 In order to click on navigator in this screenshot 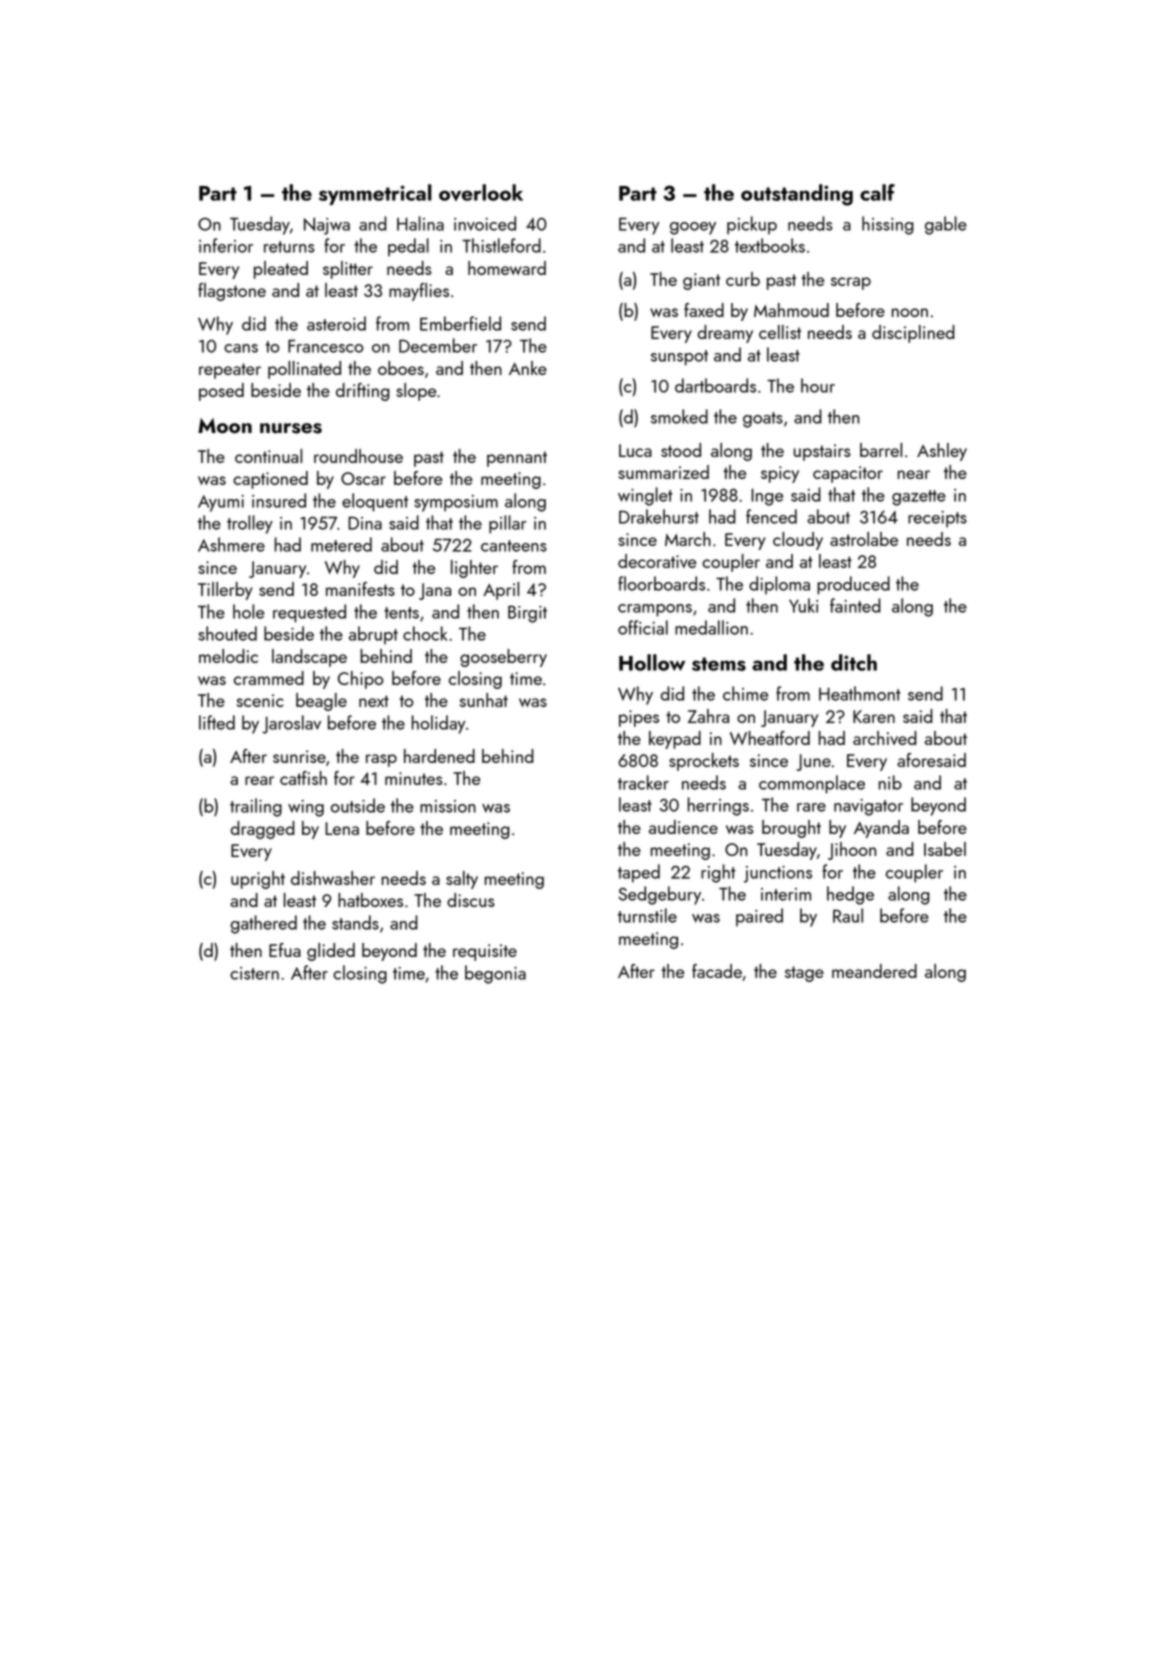, I will do `click(868, 807)`.
